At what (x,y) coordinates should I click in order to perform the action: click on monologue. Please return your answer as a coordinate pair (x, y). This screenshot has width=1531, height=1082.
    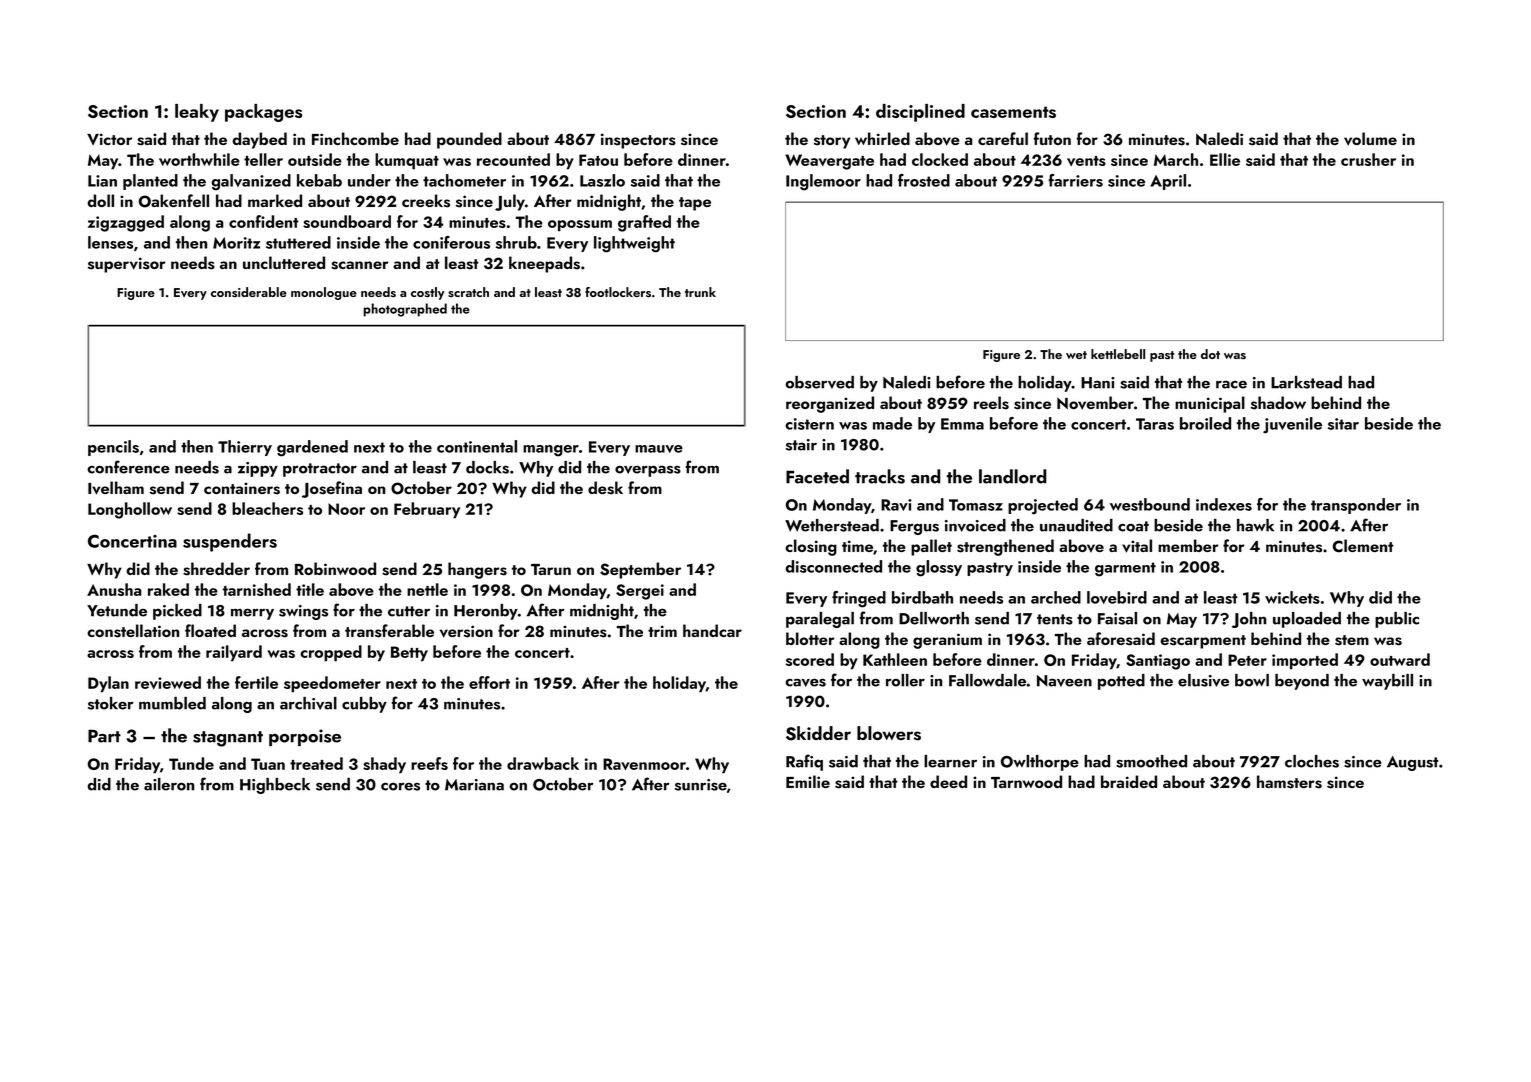
    Looking at the image, I should click on (324, 293).
